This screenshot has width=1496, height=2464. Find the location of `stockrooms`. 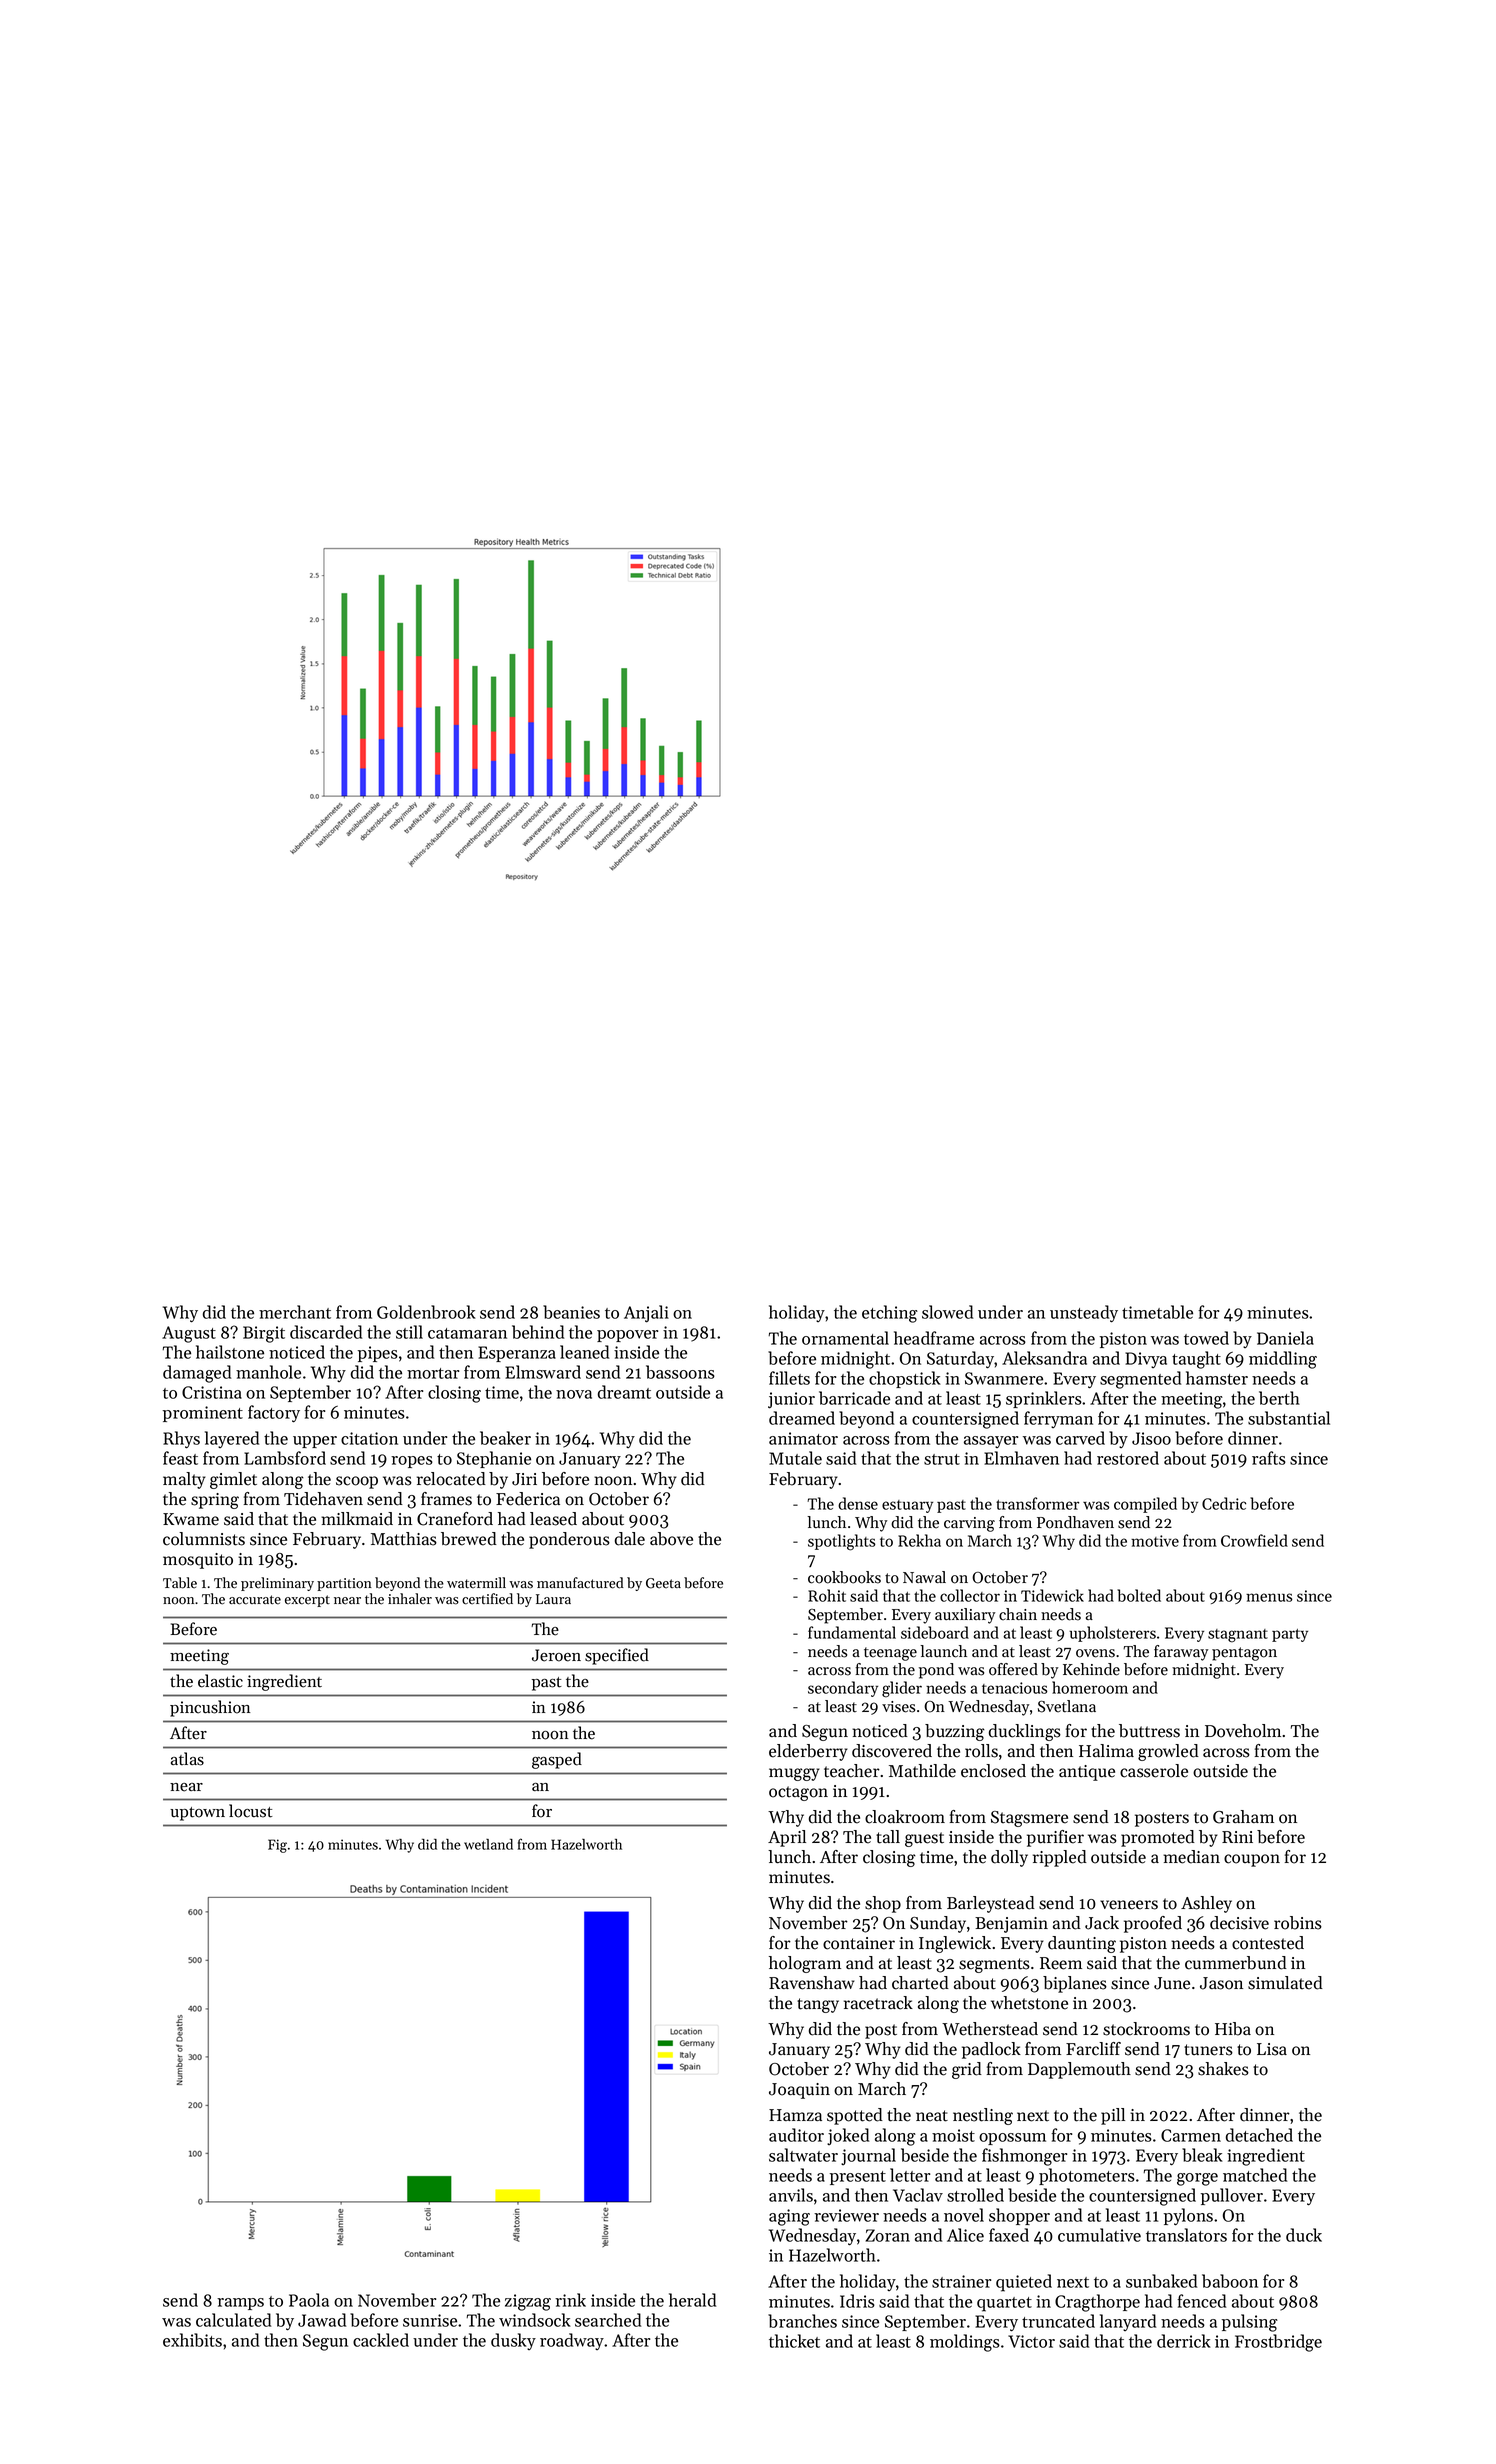

stockrooms is located at coordinates (1146, 2029).
